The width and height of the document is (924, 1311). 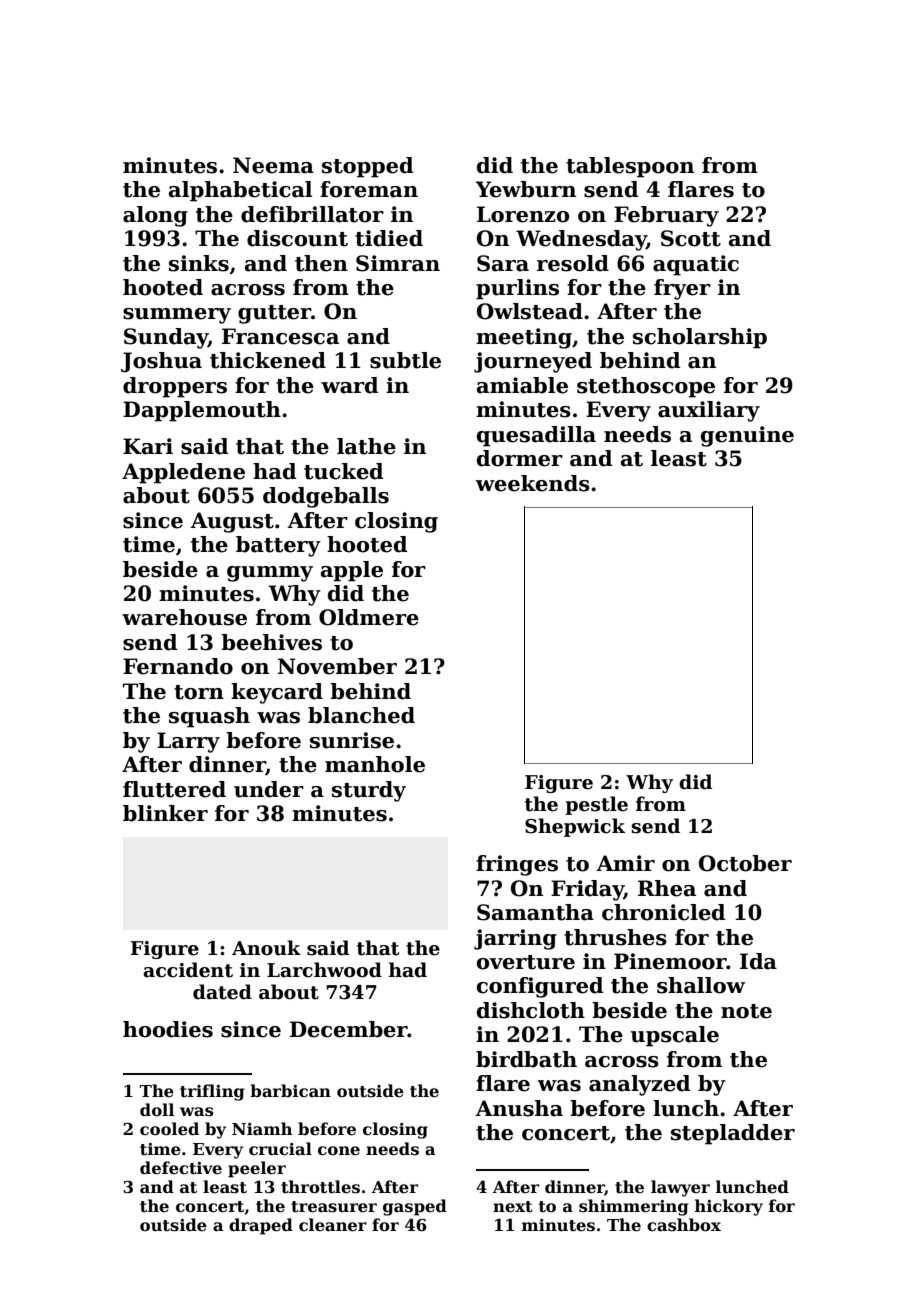 I want to click on genuine, so click(x=747, y=436).
